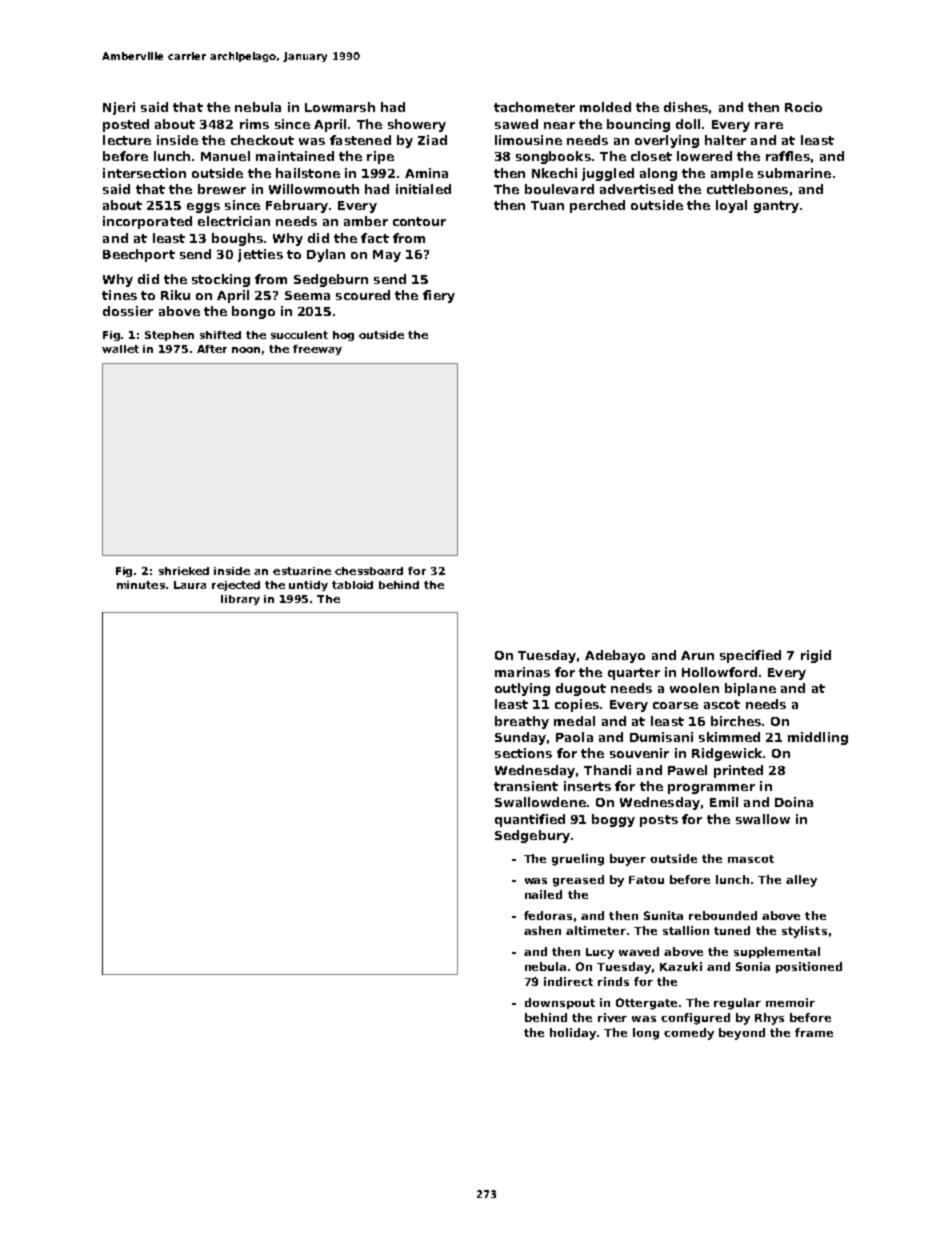  What do you see at coordinates (776, 207) in the document?
I see `gantry` at bounding box center [776, 207].
